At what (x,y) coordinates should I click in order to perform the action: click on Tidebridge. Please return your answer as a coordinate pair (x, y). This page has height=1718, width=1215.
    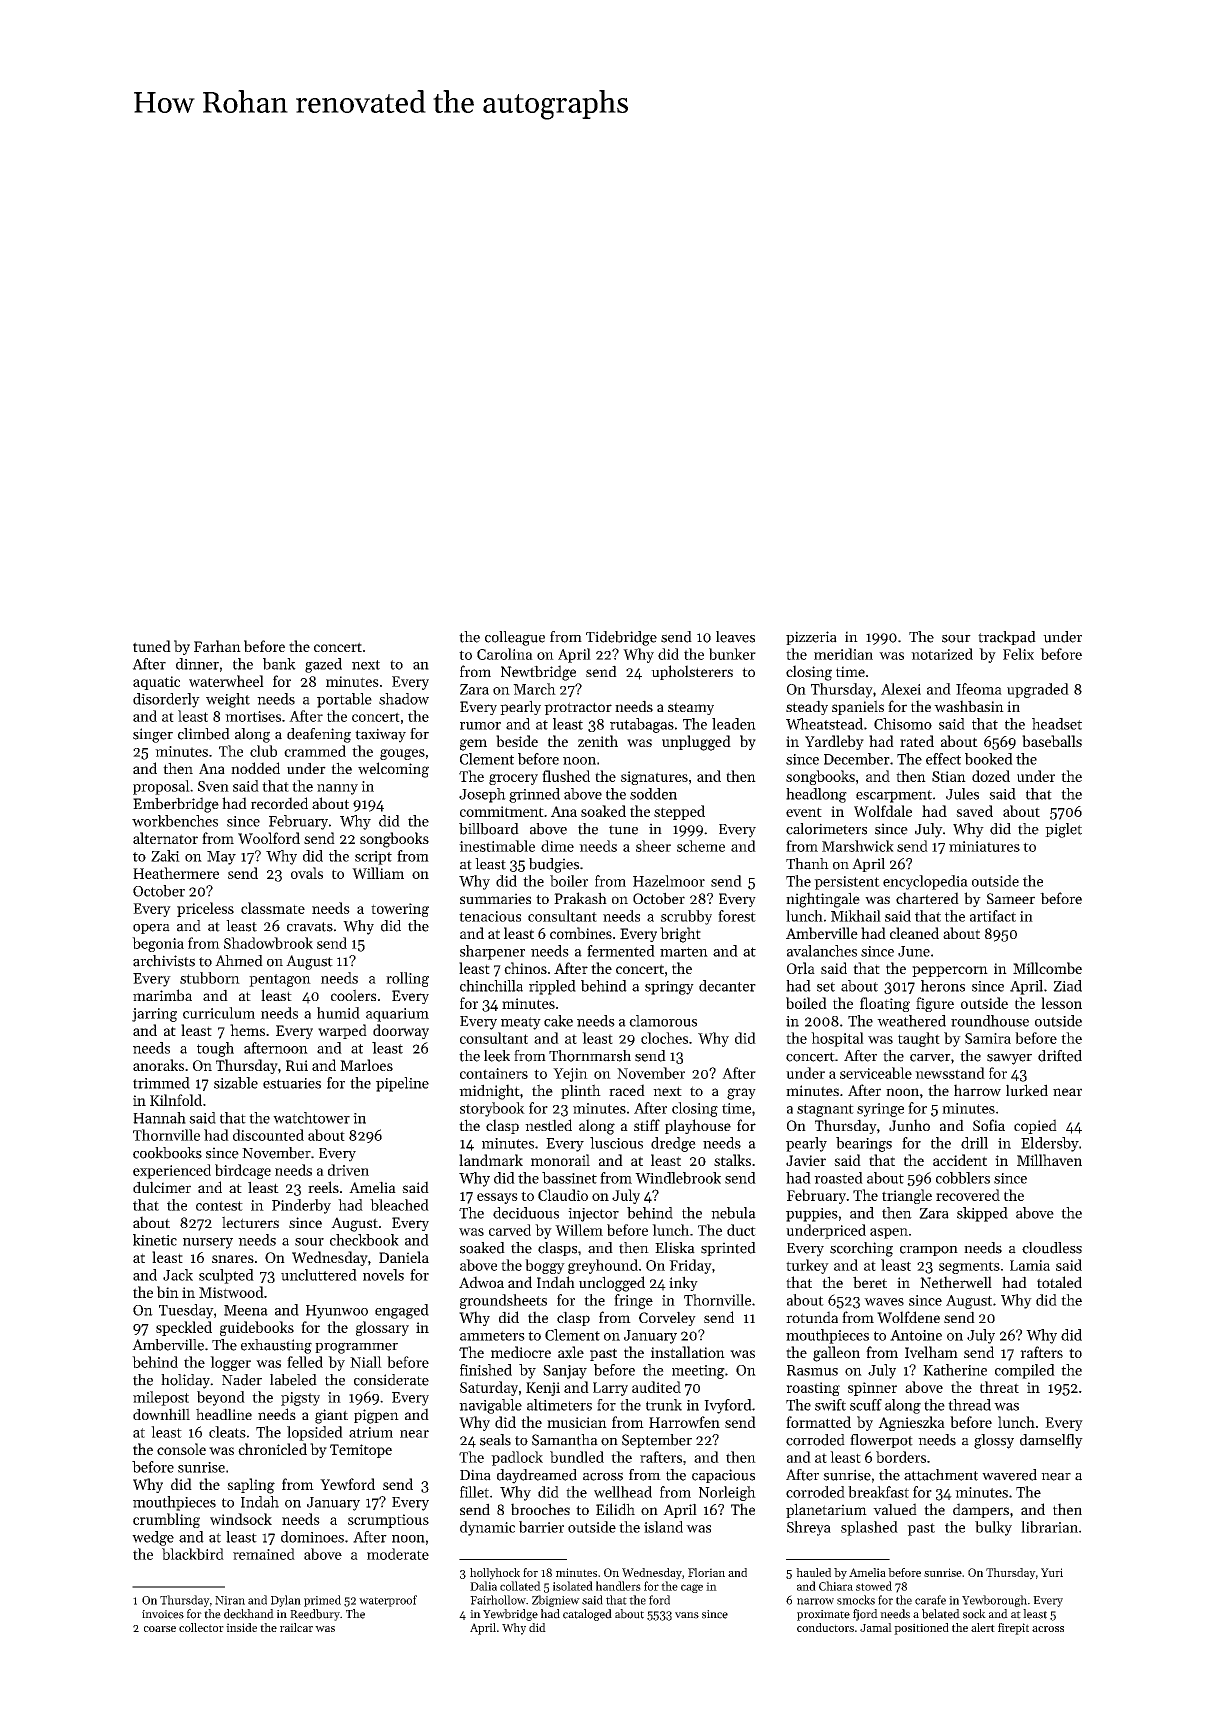
    Looking at the image, I should click on (621, 638).
